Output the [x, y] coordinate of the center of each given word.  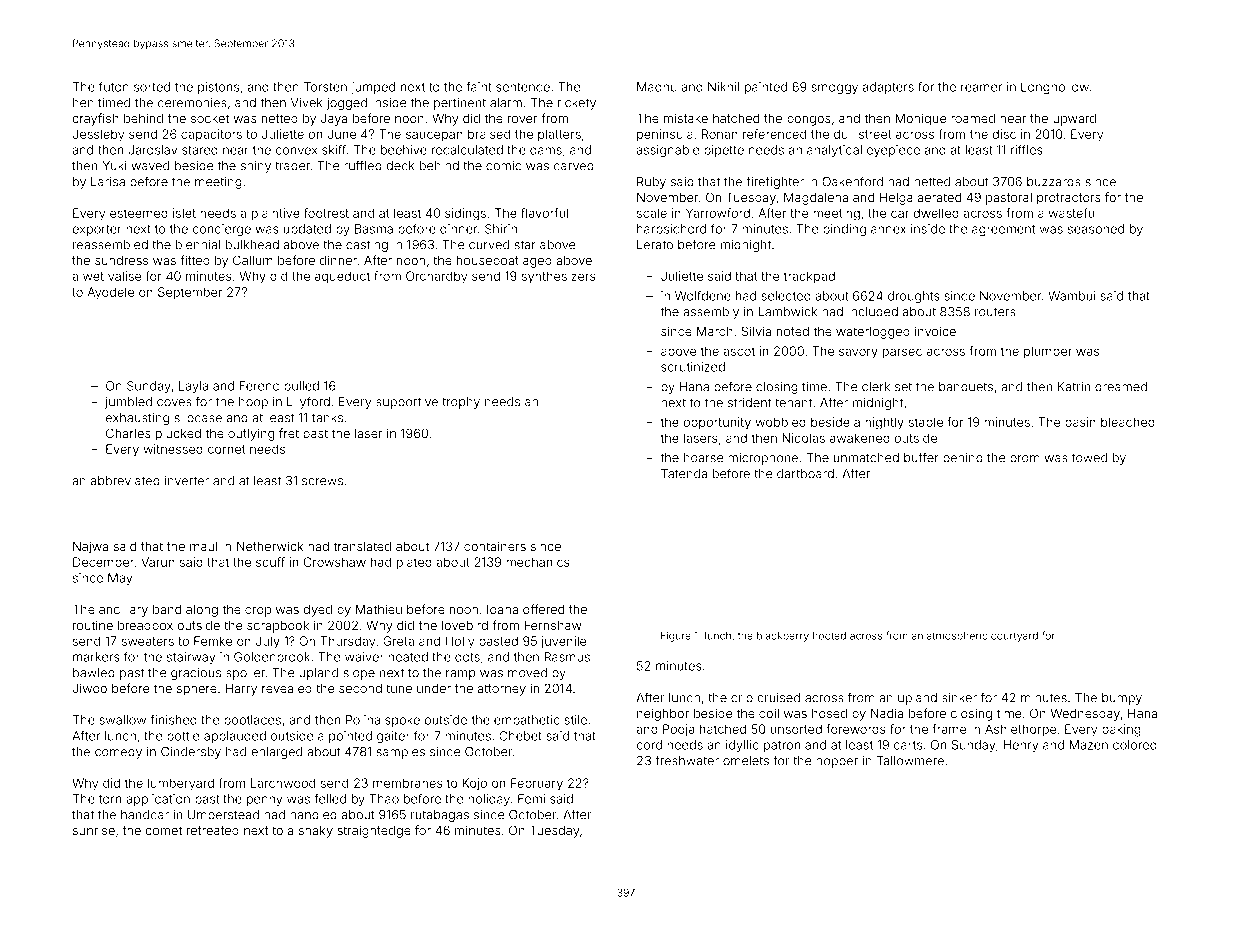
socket [210, 118]
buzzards [1054, 182]
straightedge [374, 831]
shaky [316, 831]
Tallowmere [910, 761]
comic [503, 166]
